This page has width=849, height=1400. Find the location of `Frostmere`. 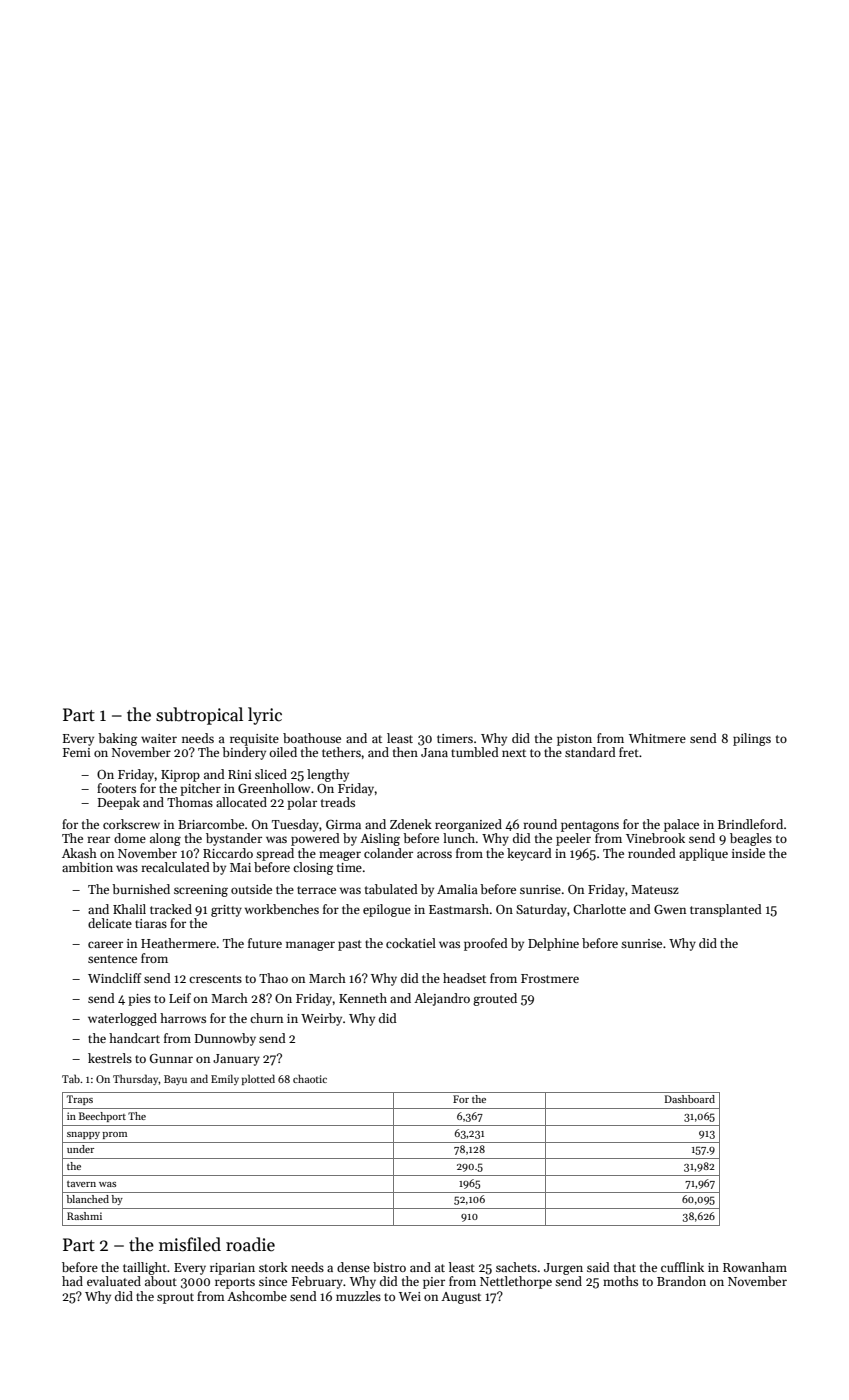

Frostmere is located at coordinates (550, 978).
